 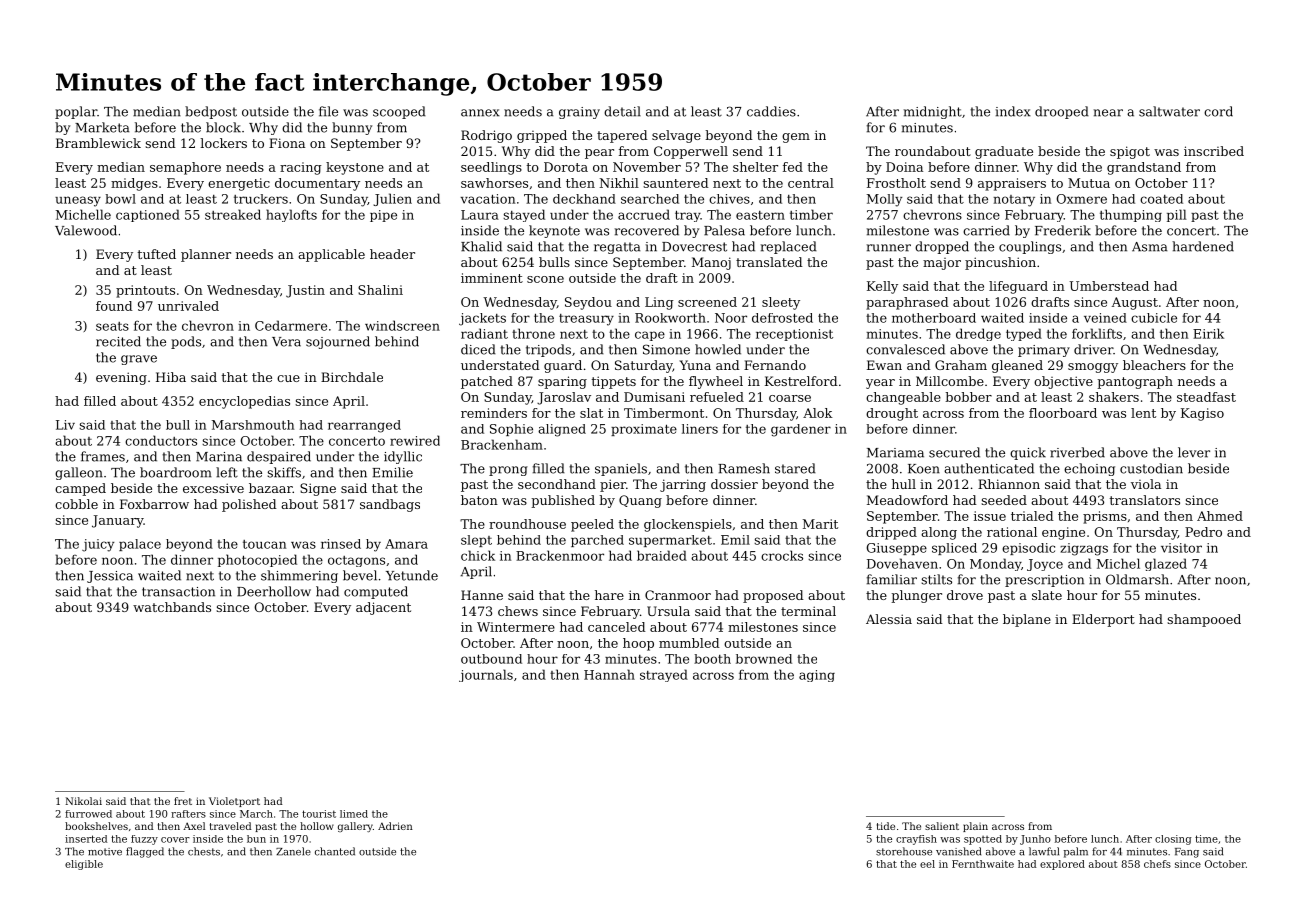 What do you see at coordinates (79, 473) in the document?
I see `galleon` at bounding box center [79, 473].
